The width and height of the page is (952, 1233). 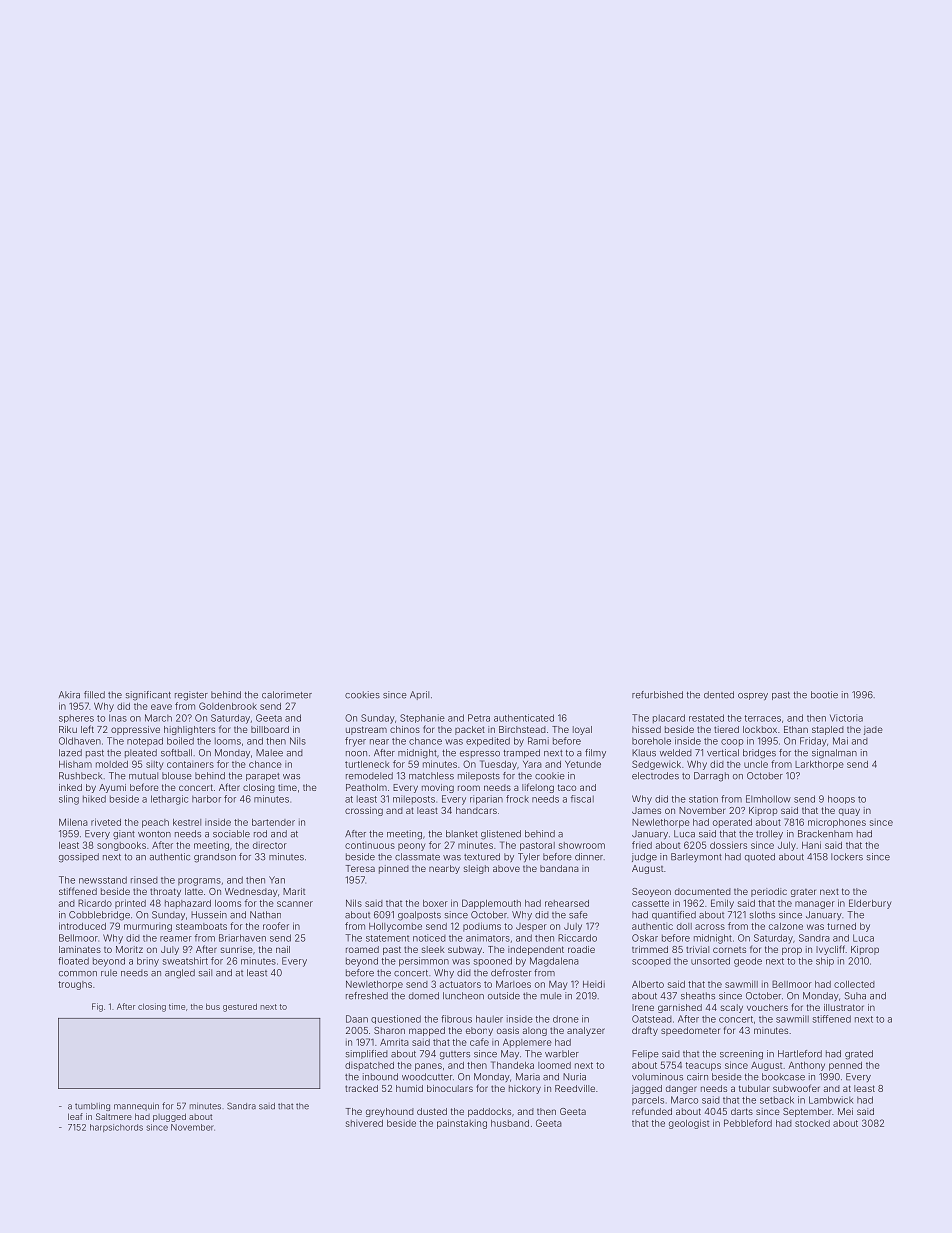 What do you see at coordinates (148, 696) in the page?
I see `significant` at bounding box center [148, 696].
